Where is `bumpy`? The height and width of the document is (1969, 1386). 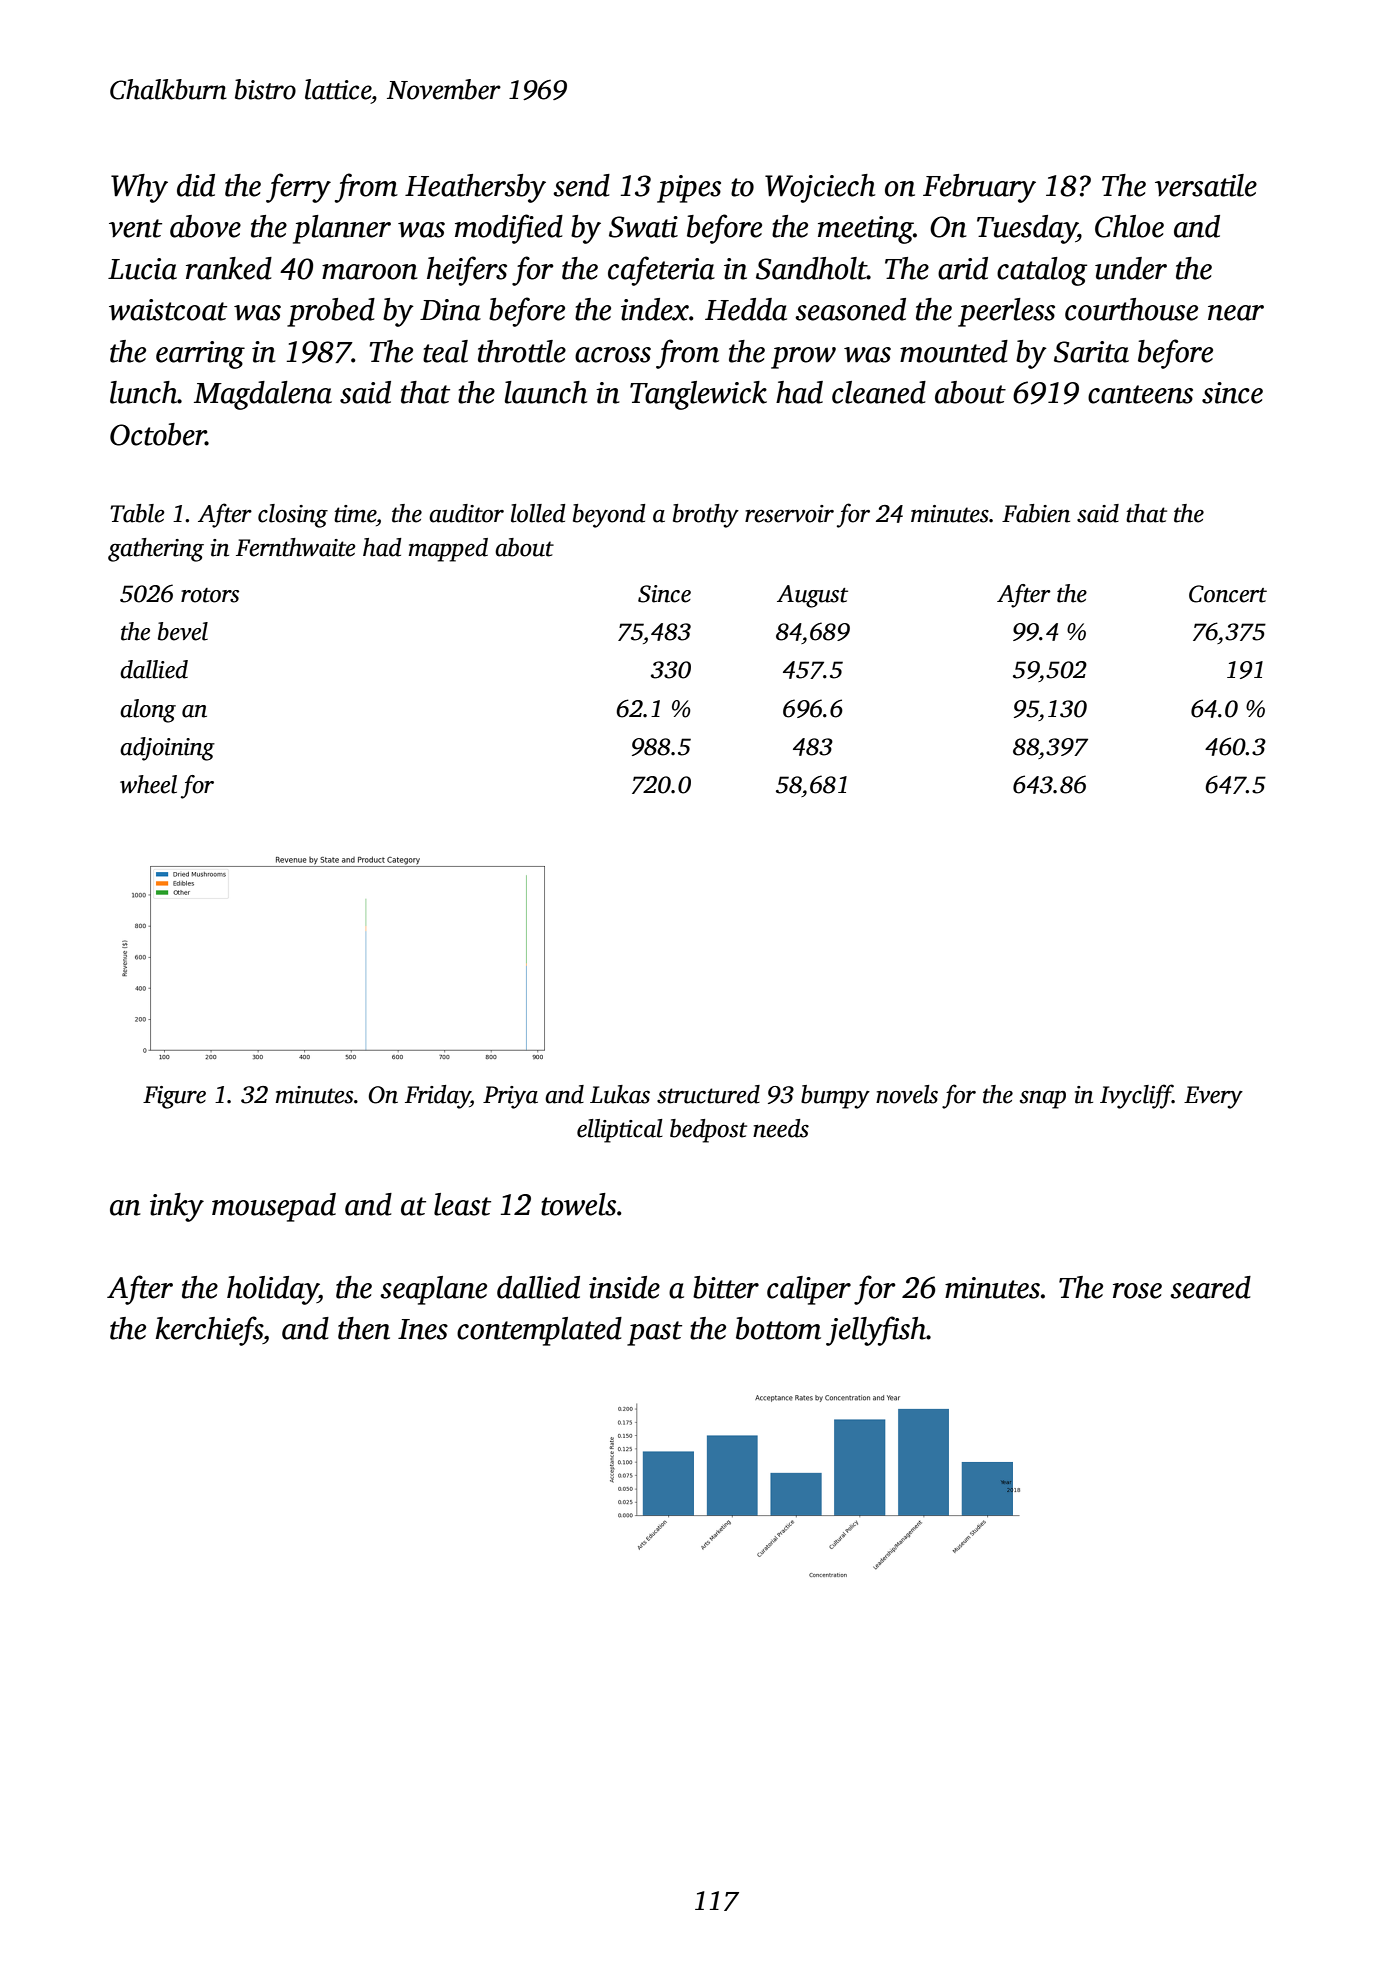
bumpy is located at coordinates (835, 1097).
